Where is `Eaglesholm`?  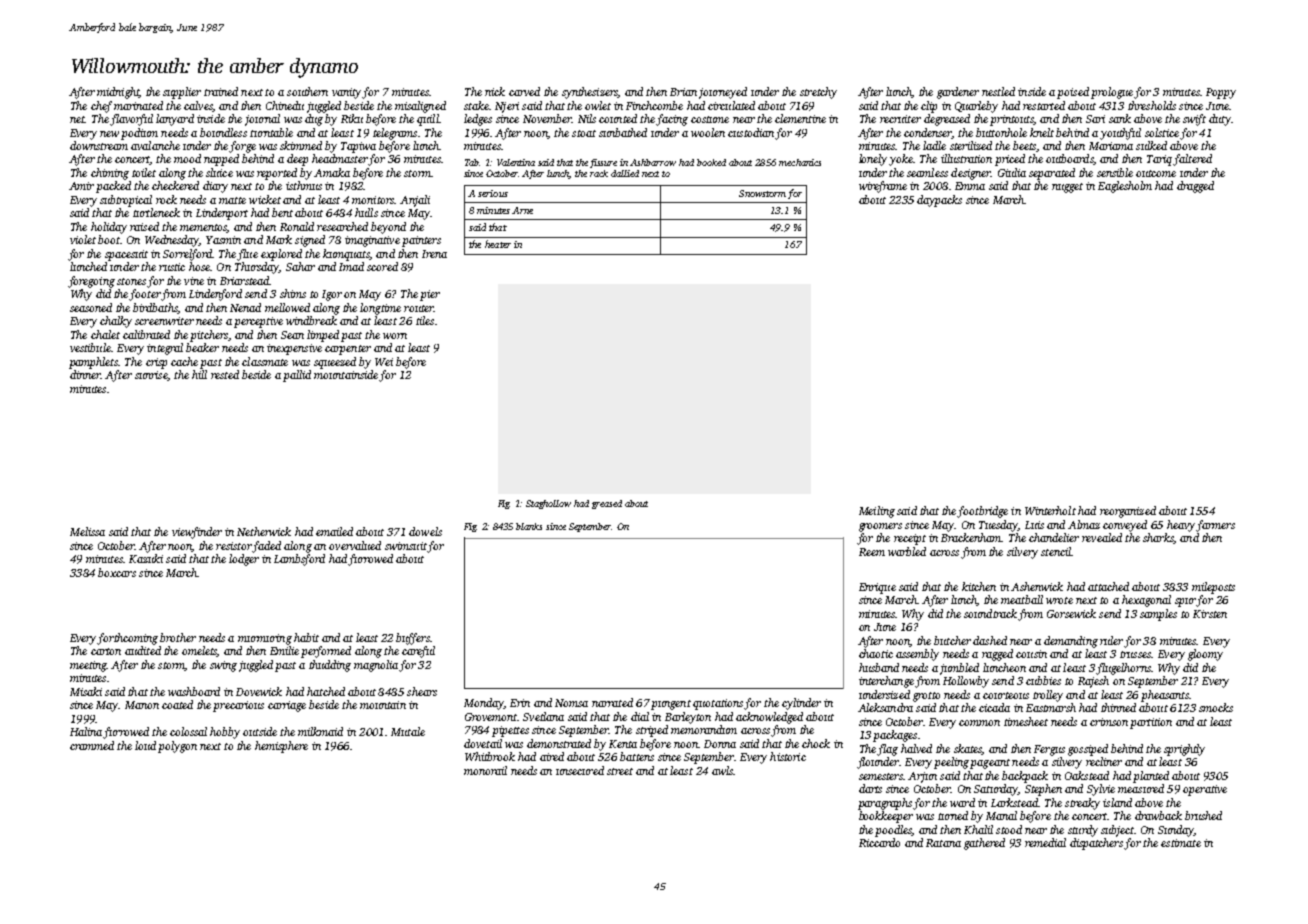
Eaglesholm is located at coordinates (1125, 187).
